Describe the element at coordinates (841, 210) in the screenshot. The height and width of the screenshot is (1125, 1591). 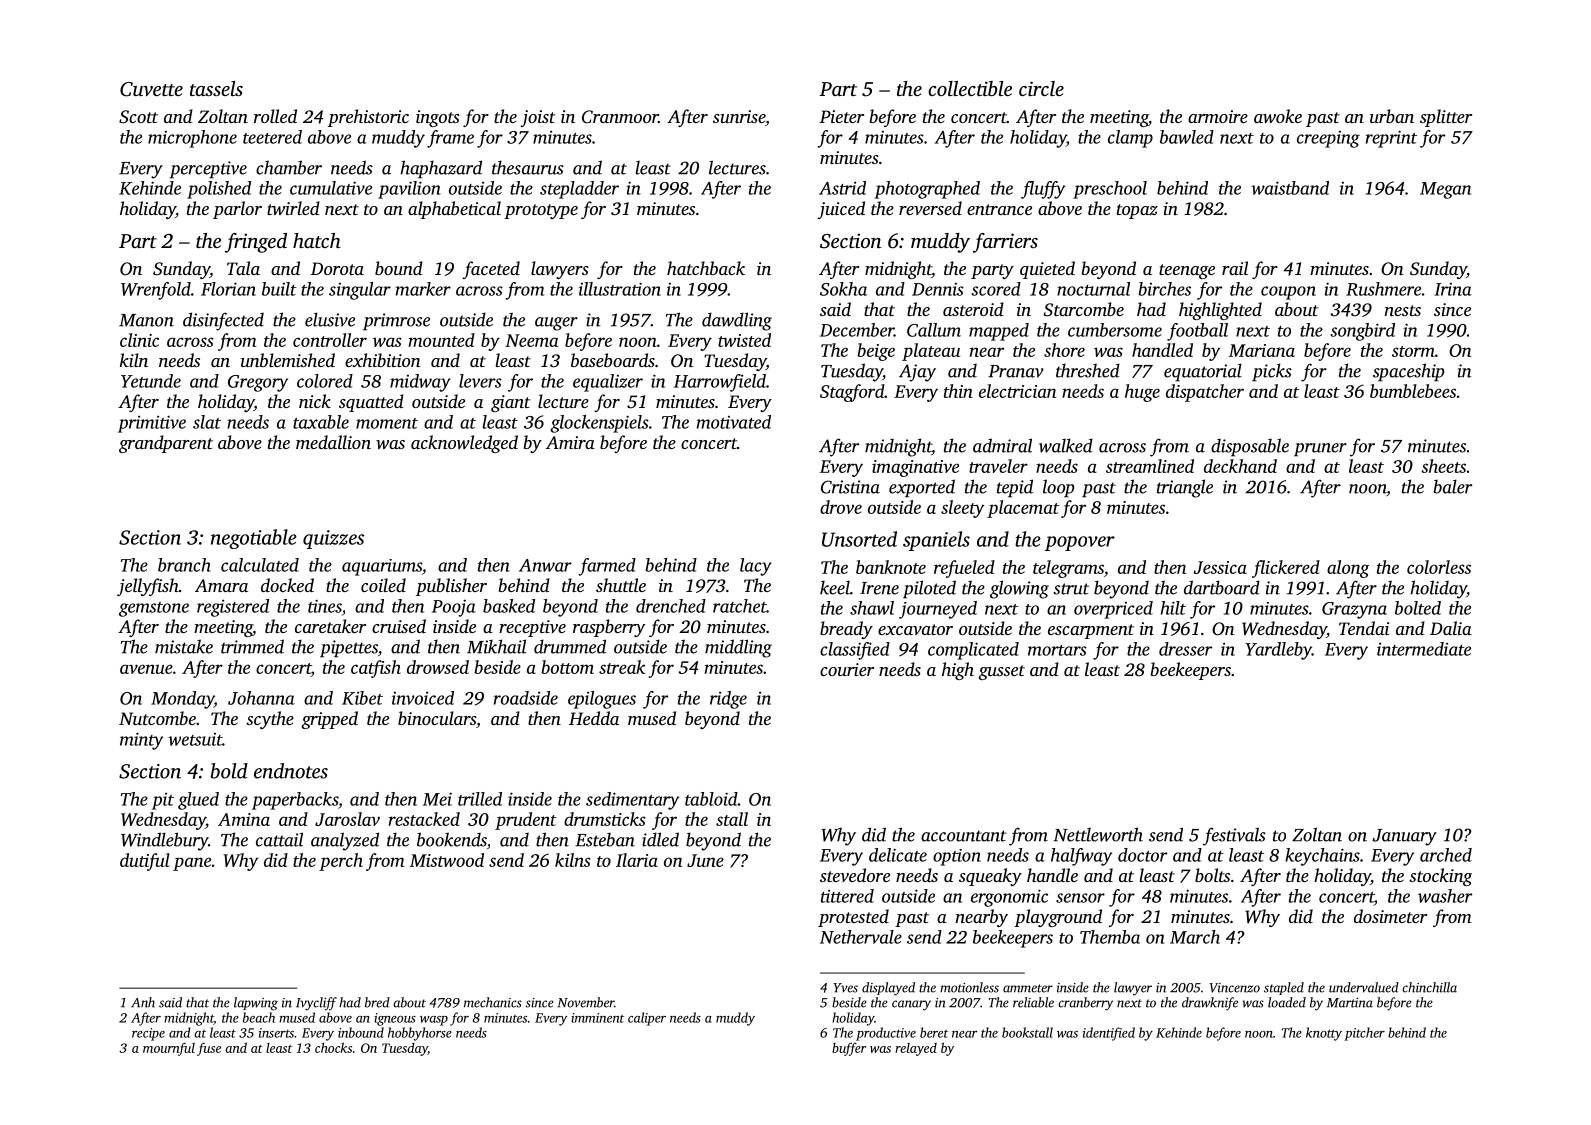
I see `juiced` at that location.
